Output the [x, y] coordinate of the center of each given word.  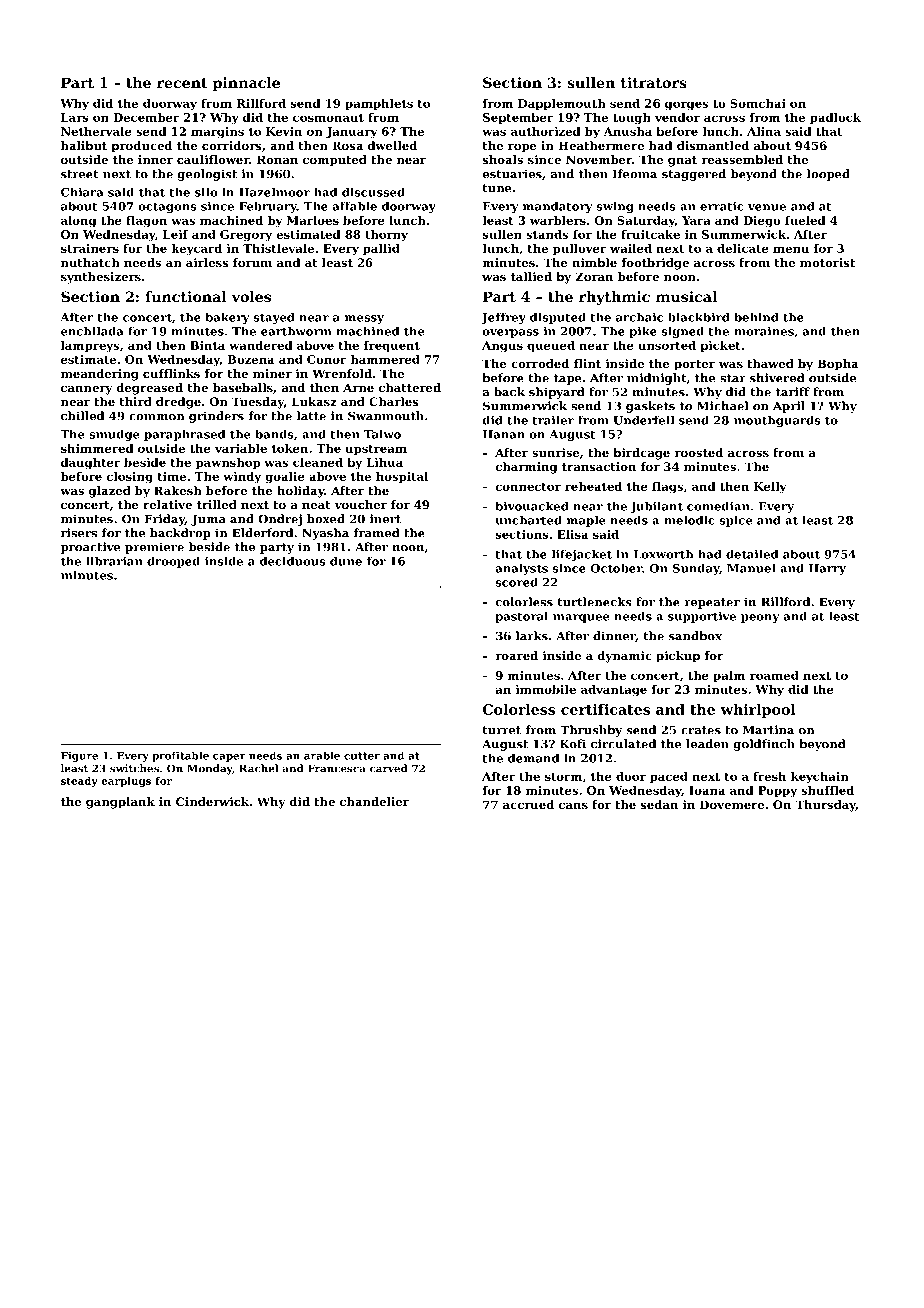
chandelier [374, 801]
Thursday [825, 806]
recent [182, 83]
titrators [654, 82]
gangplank [120, 803]
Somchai [758, 103]
